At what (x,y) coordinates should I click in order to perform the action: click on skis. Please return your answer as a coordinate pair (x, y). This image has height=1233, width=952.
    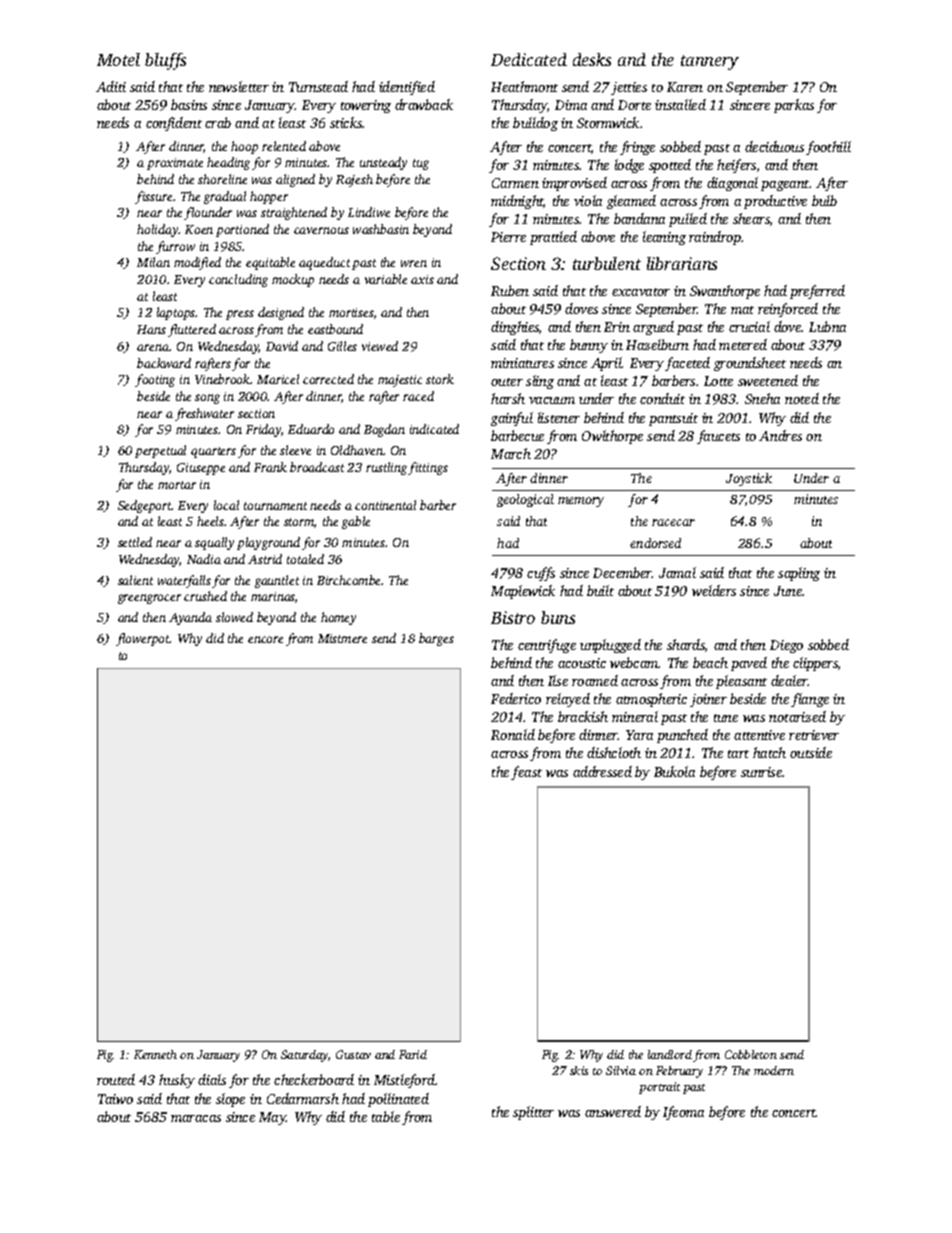
    Looking at the image, I should click on (579, 1070).
